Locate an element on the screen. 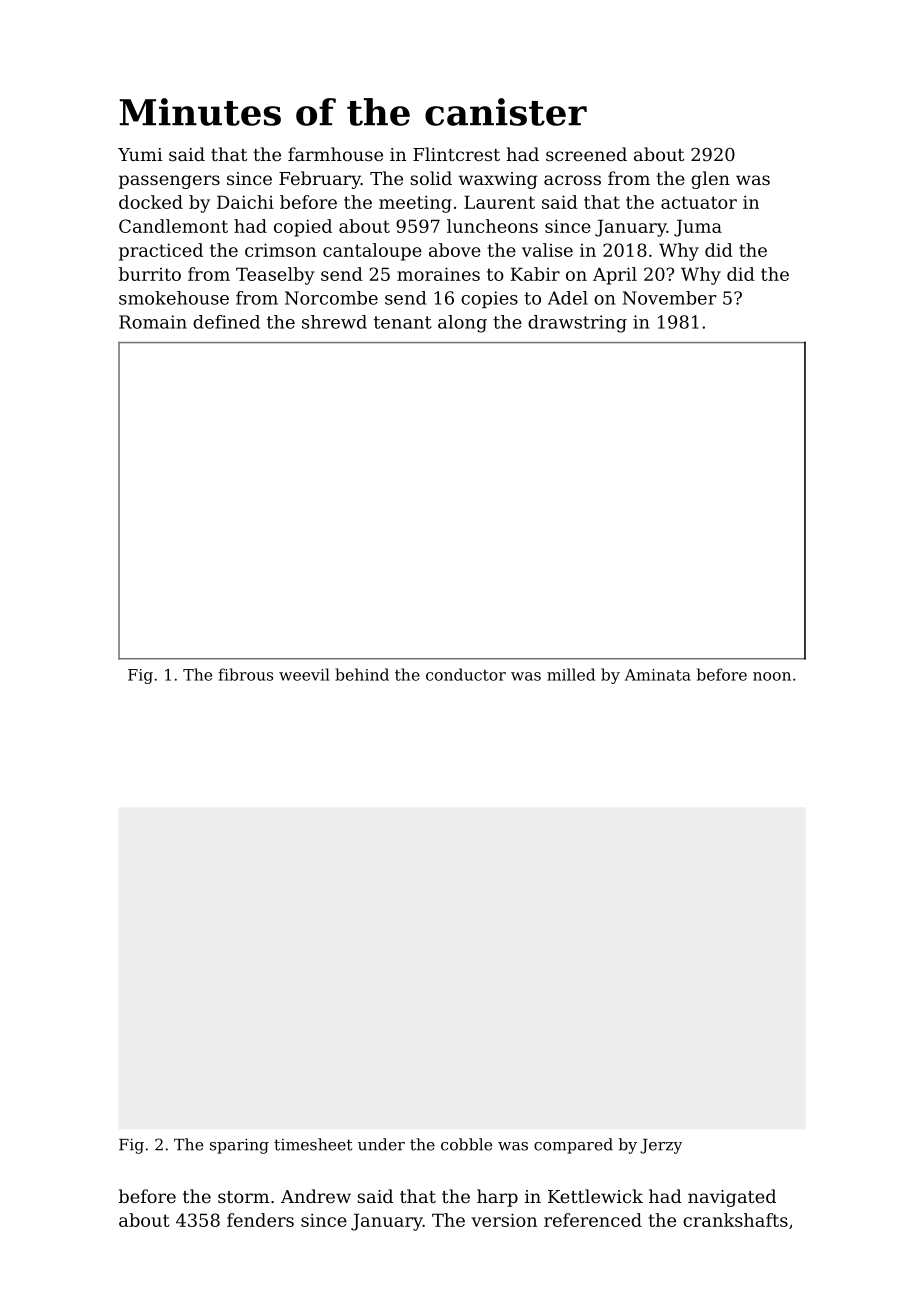 The width and height of the screenshot is (924, 1308). milled is located at coordinates (571, 674).
